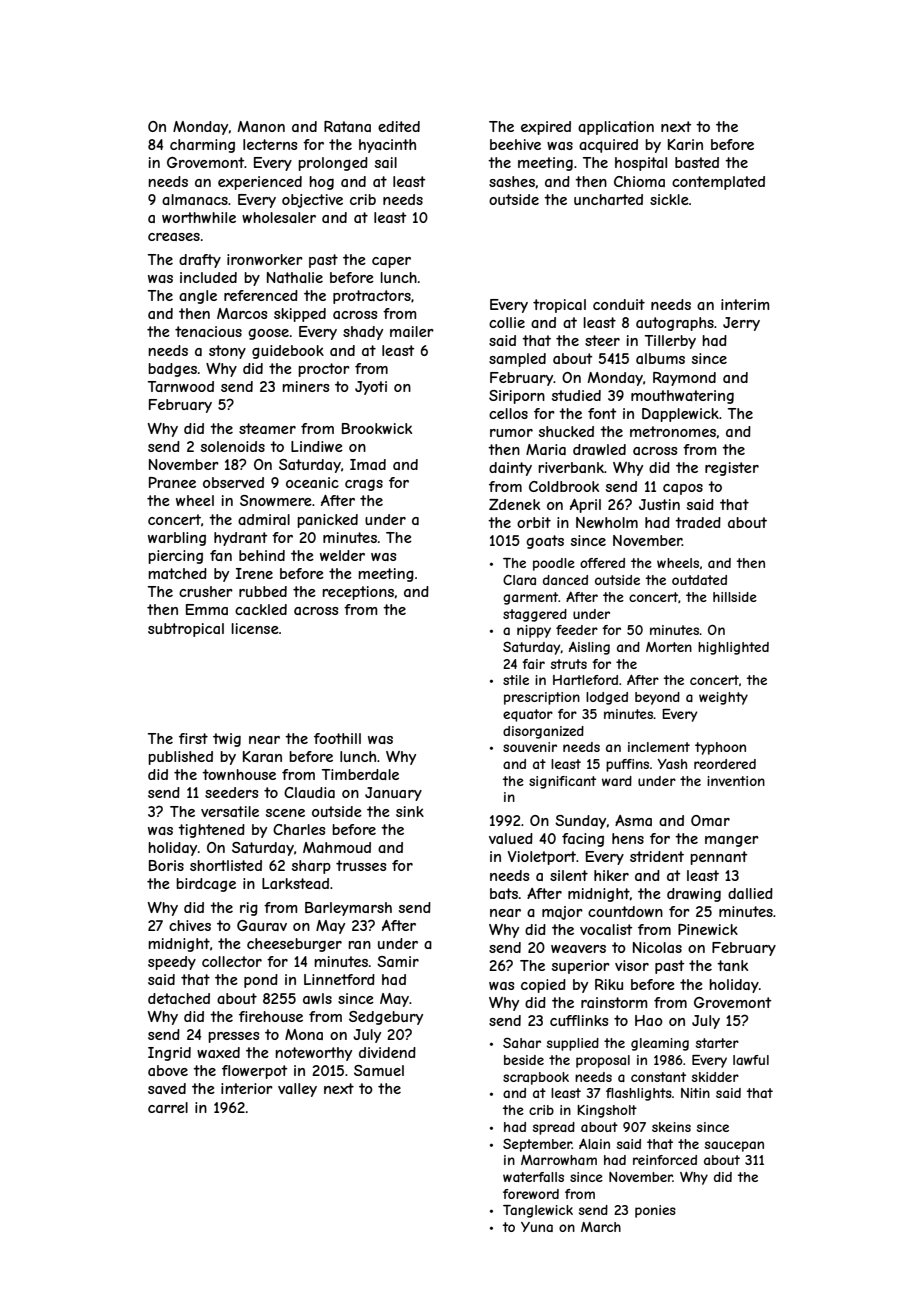 The width and height of the page is (924, 1311). Describe the element at coordinates (172, 482) in the page. I see `Pranee` at that location.
